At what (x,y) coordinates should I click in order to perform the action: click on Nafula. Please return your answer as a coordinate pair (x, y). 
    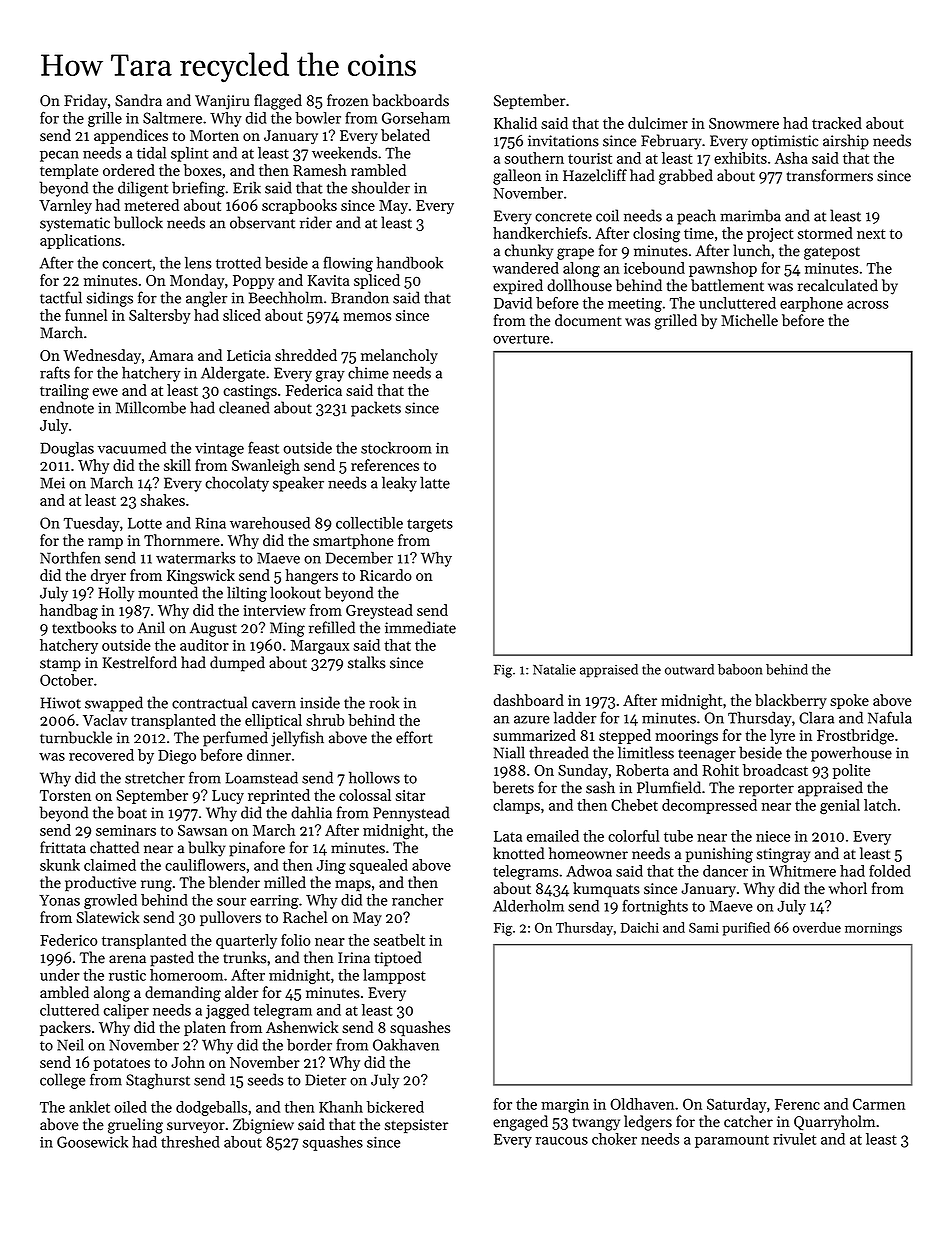
    Looking at the image, I should click on (890, 717).
